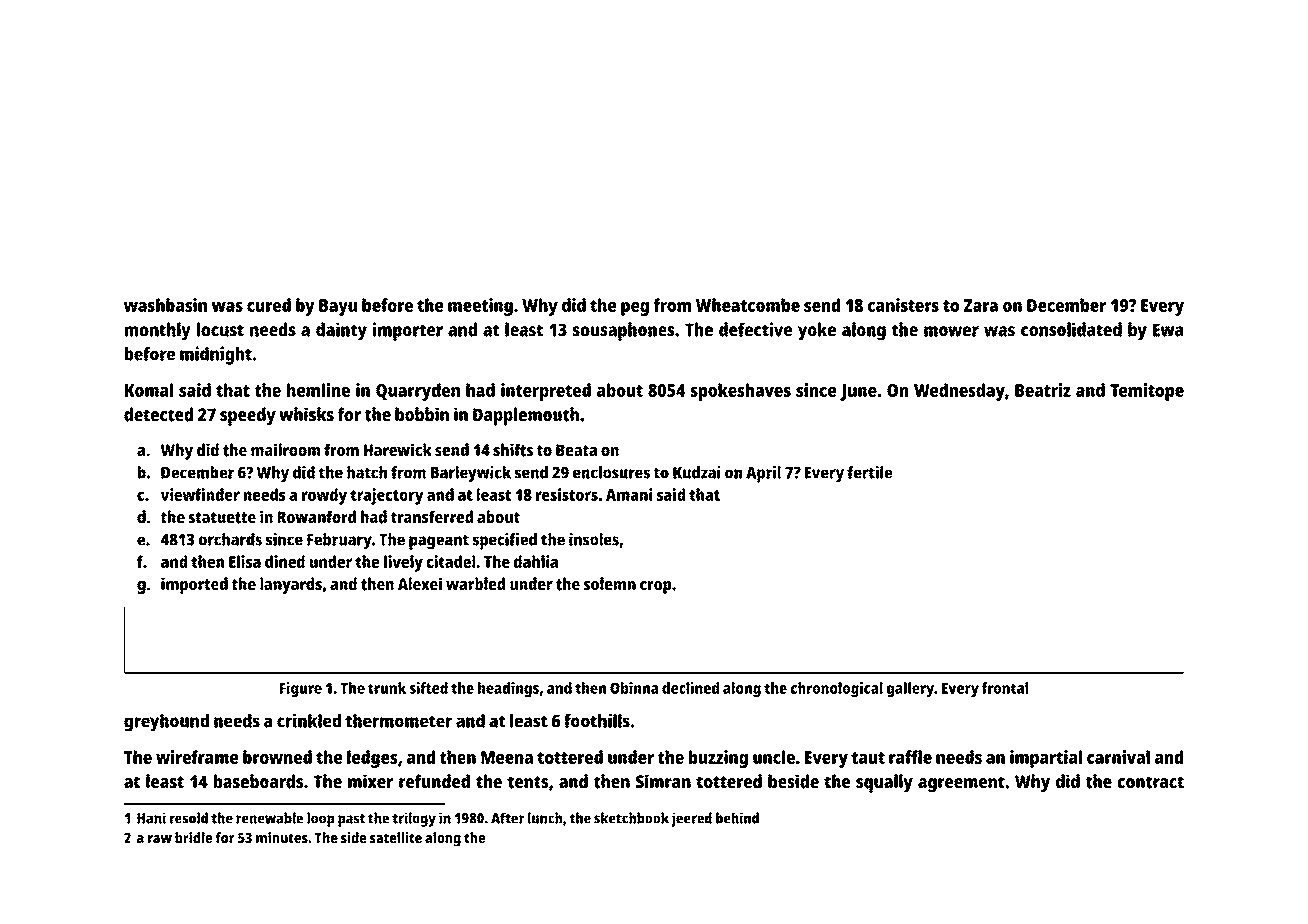  I want to click on cured, so click(269, 305).
